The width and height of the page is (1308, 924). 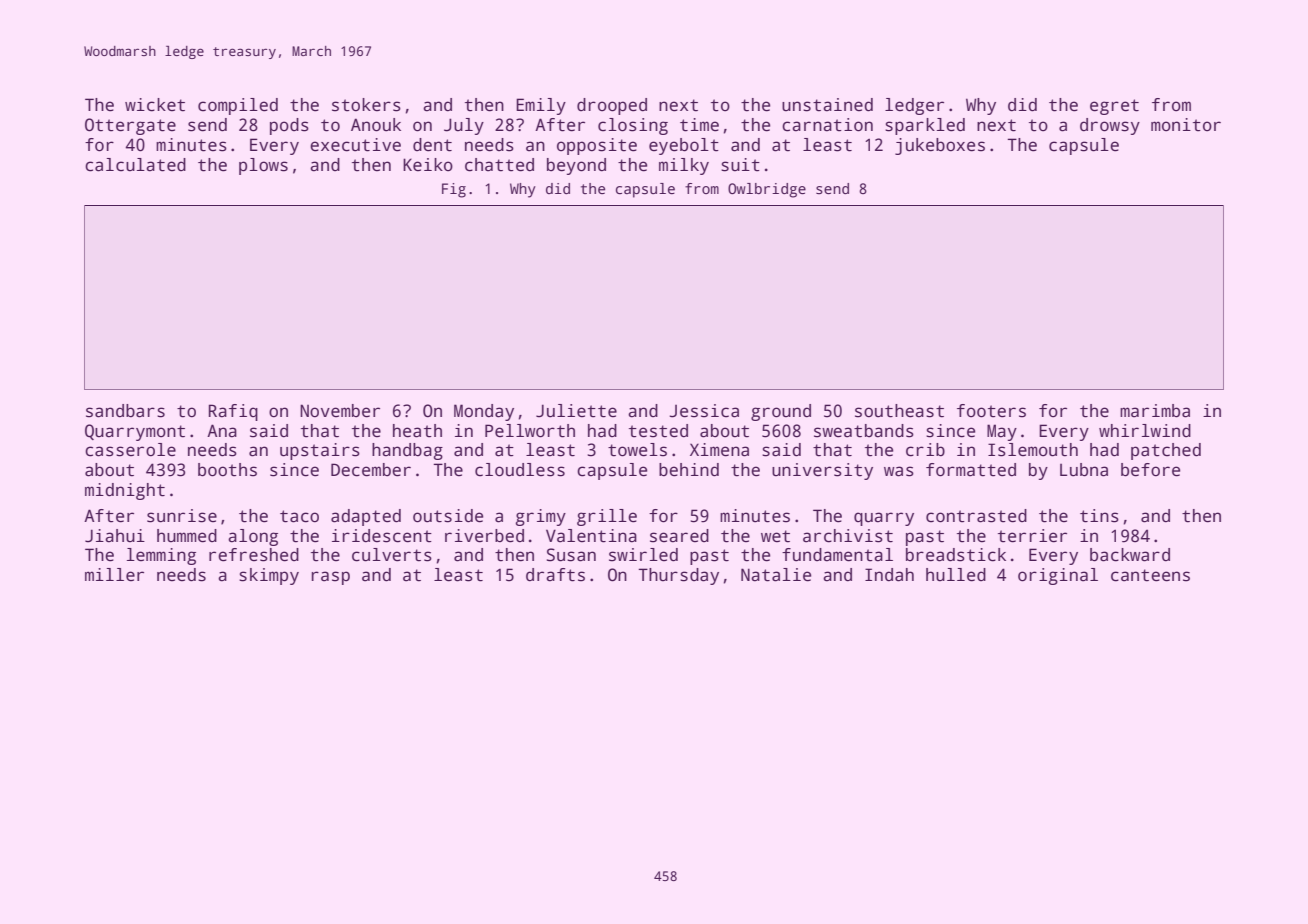 I want to click on southeast, so click(x=899, y=411).
